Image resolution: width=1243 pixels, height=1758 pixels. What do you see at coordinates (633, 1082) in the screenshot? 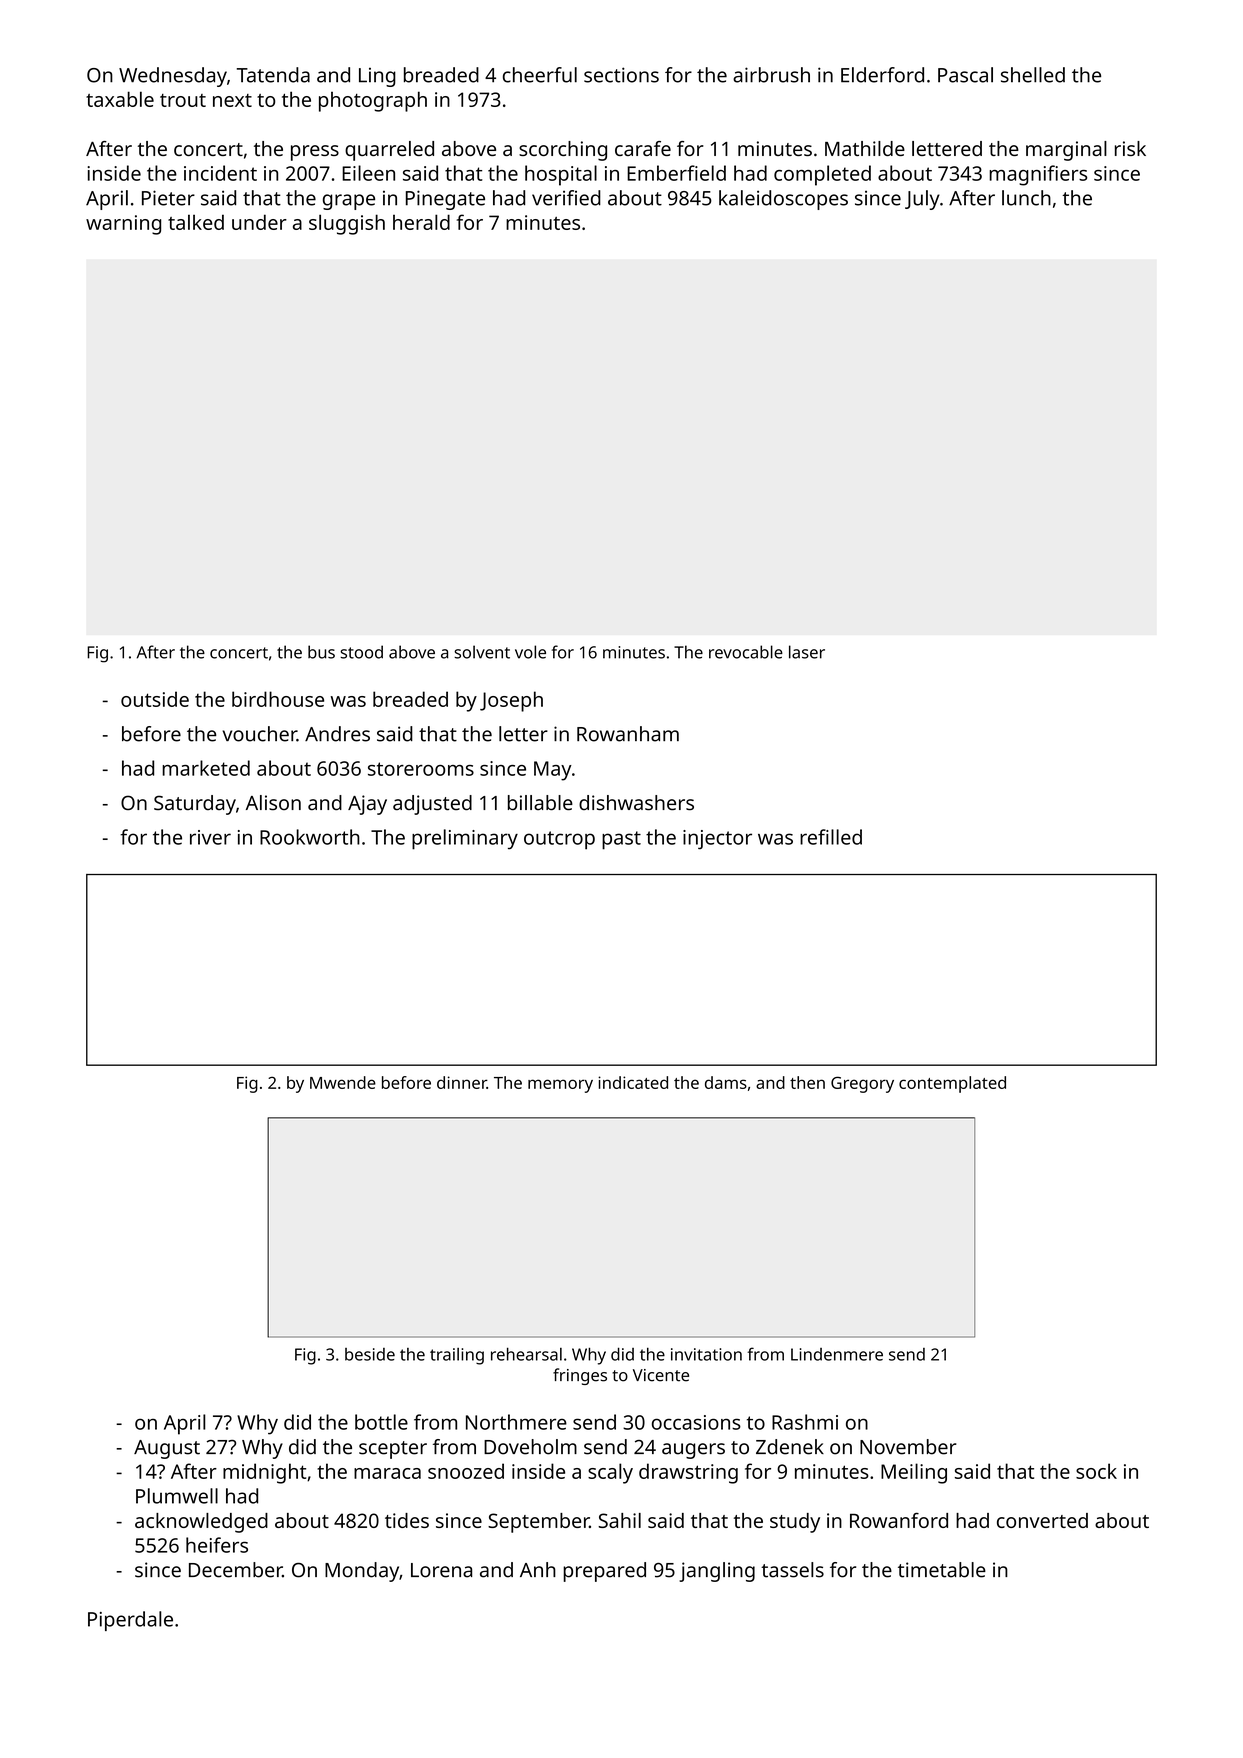
I see `indicated` at bounding box center [633, 1082].
